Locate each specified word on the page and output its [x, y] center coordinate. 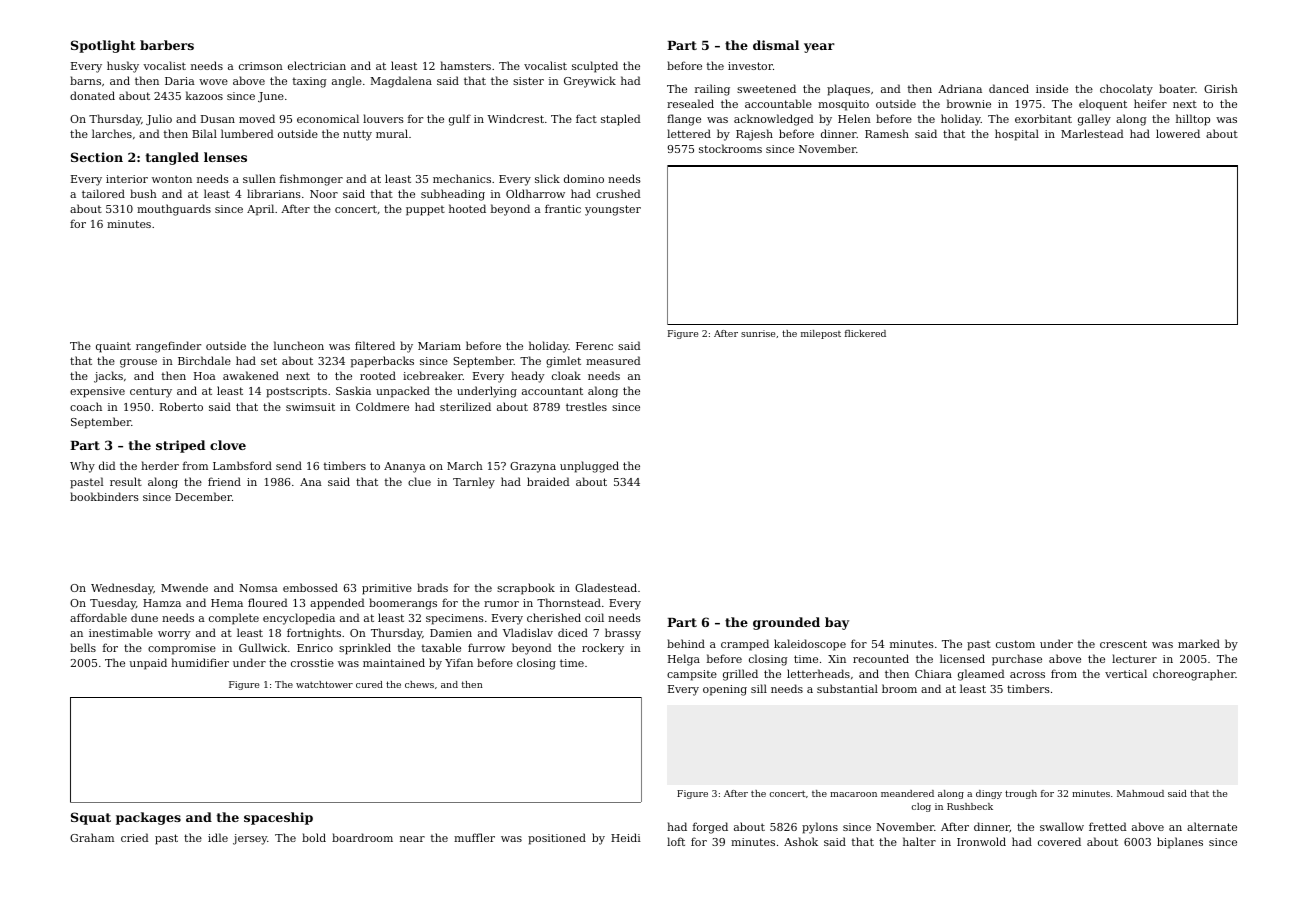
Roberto [181, 406]
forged [710, 828]
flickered [865, 333]
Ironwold [981, 841]
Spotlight [103, 46]
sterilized [465, 406]
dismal [776, 45]
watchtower [324, 684]
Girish [1221, 88]
